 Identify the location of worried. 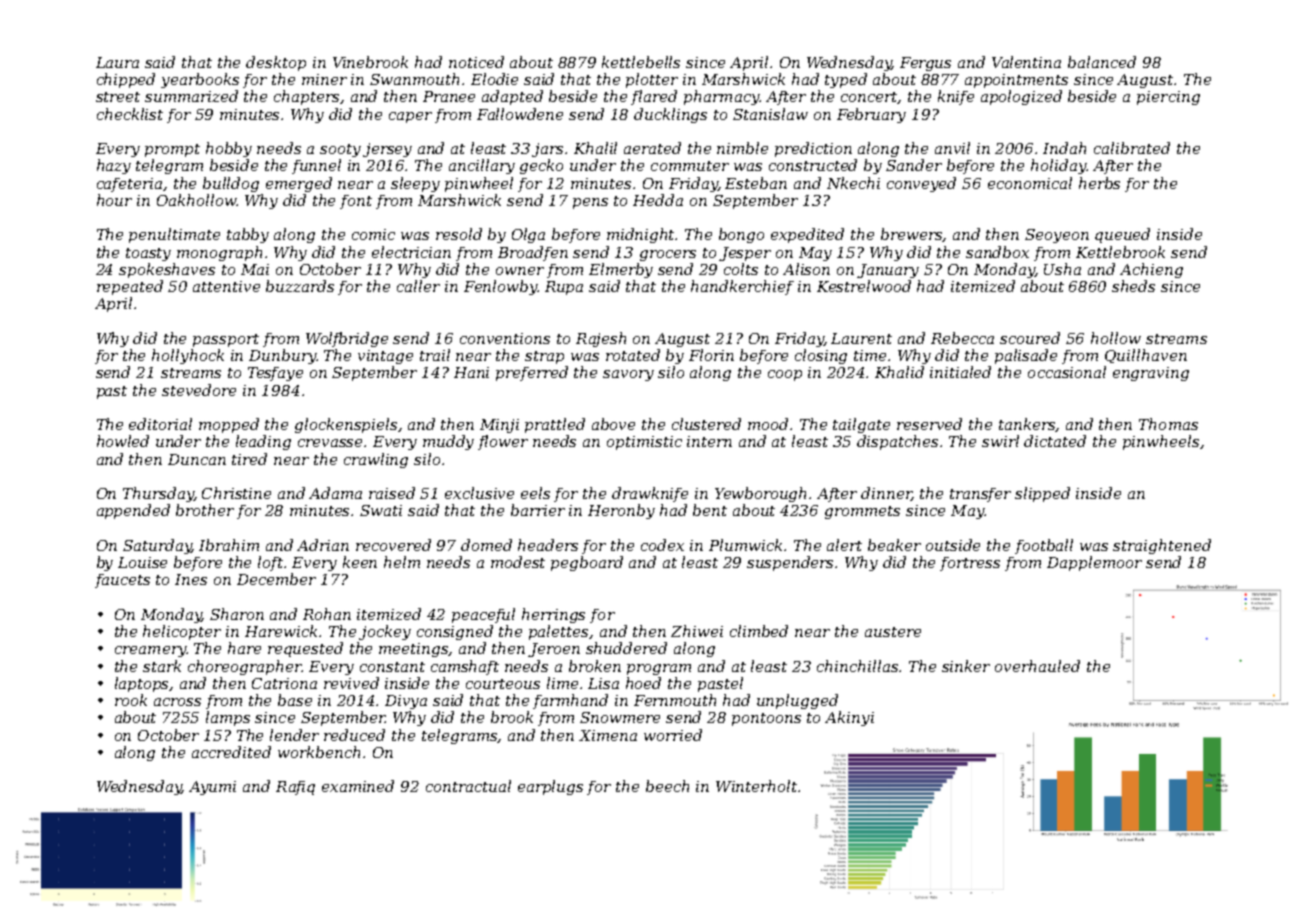
(673, 735).
